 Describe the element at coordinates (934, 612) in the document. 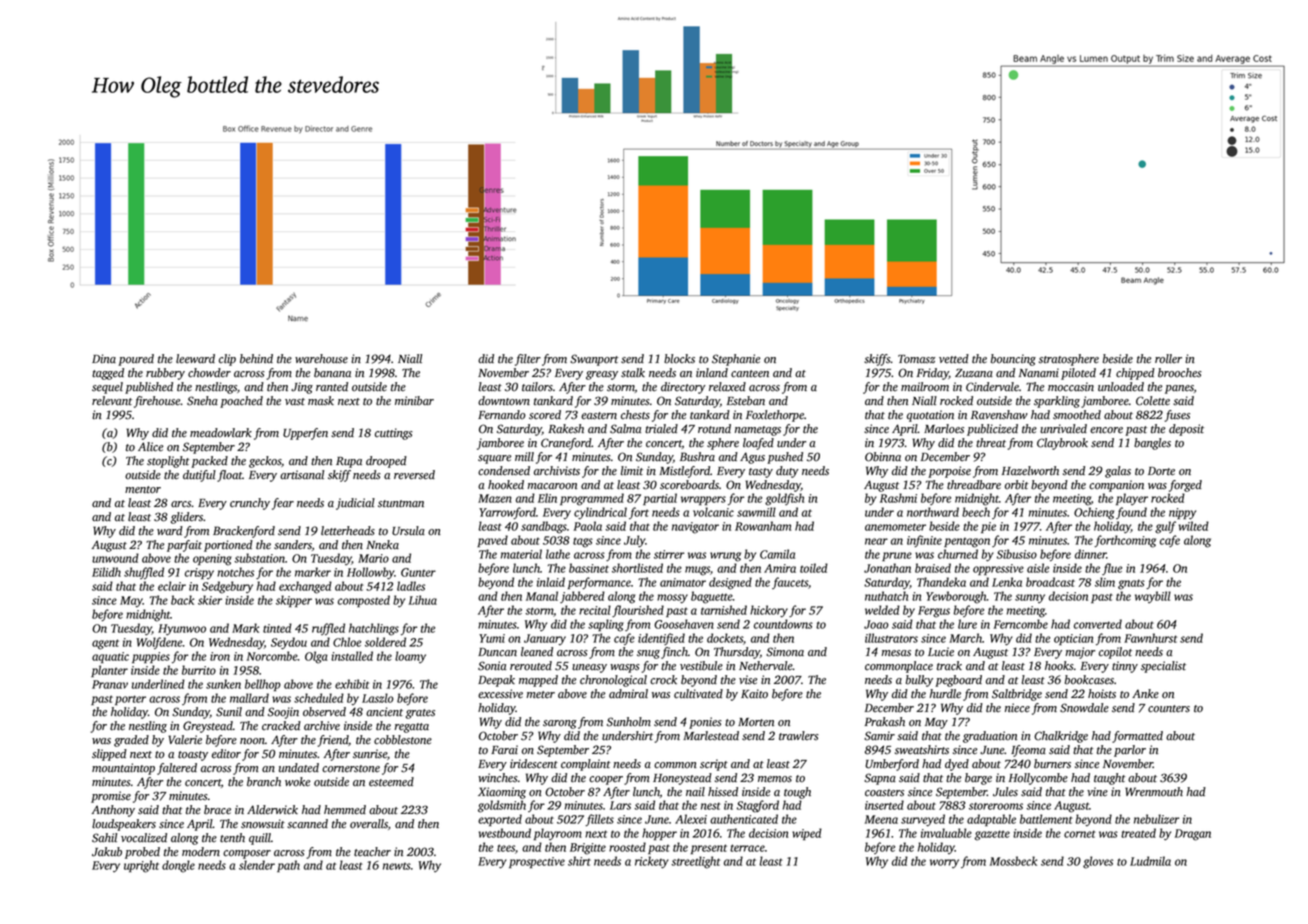

I see `Fergus` at that location.
